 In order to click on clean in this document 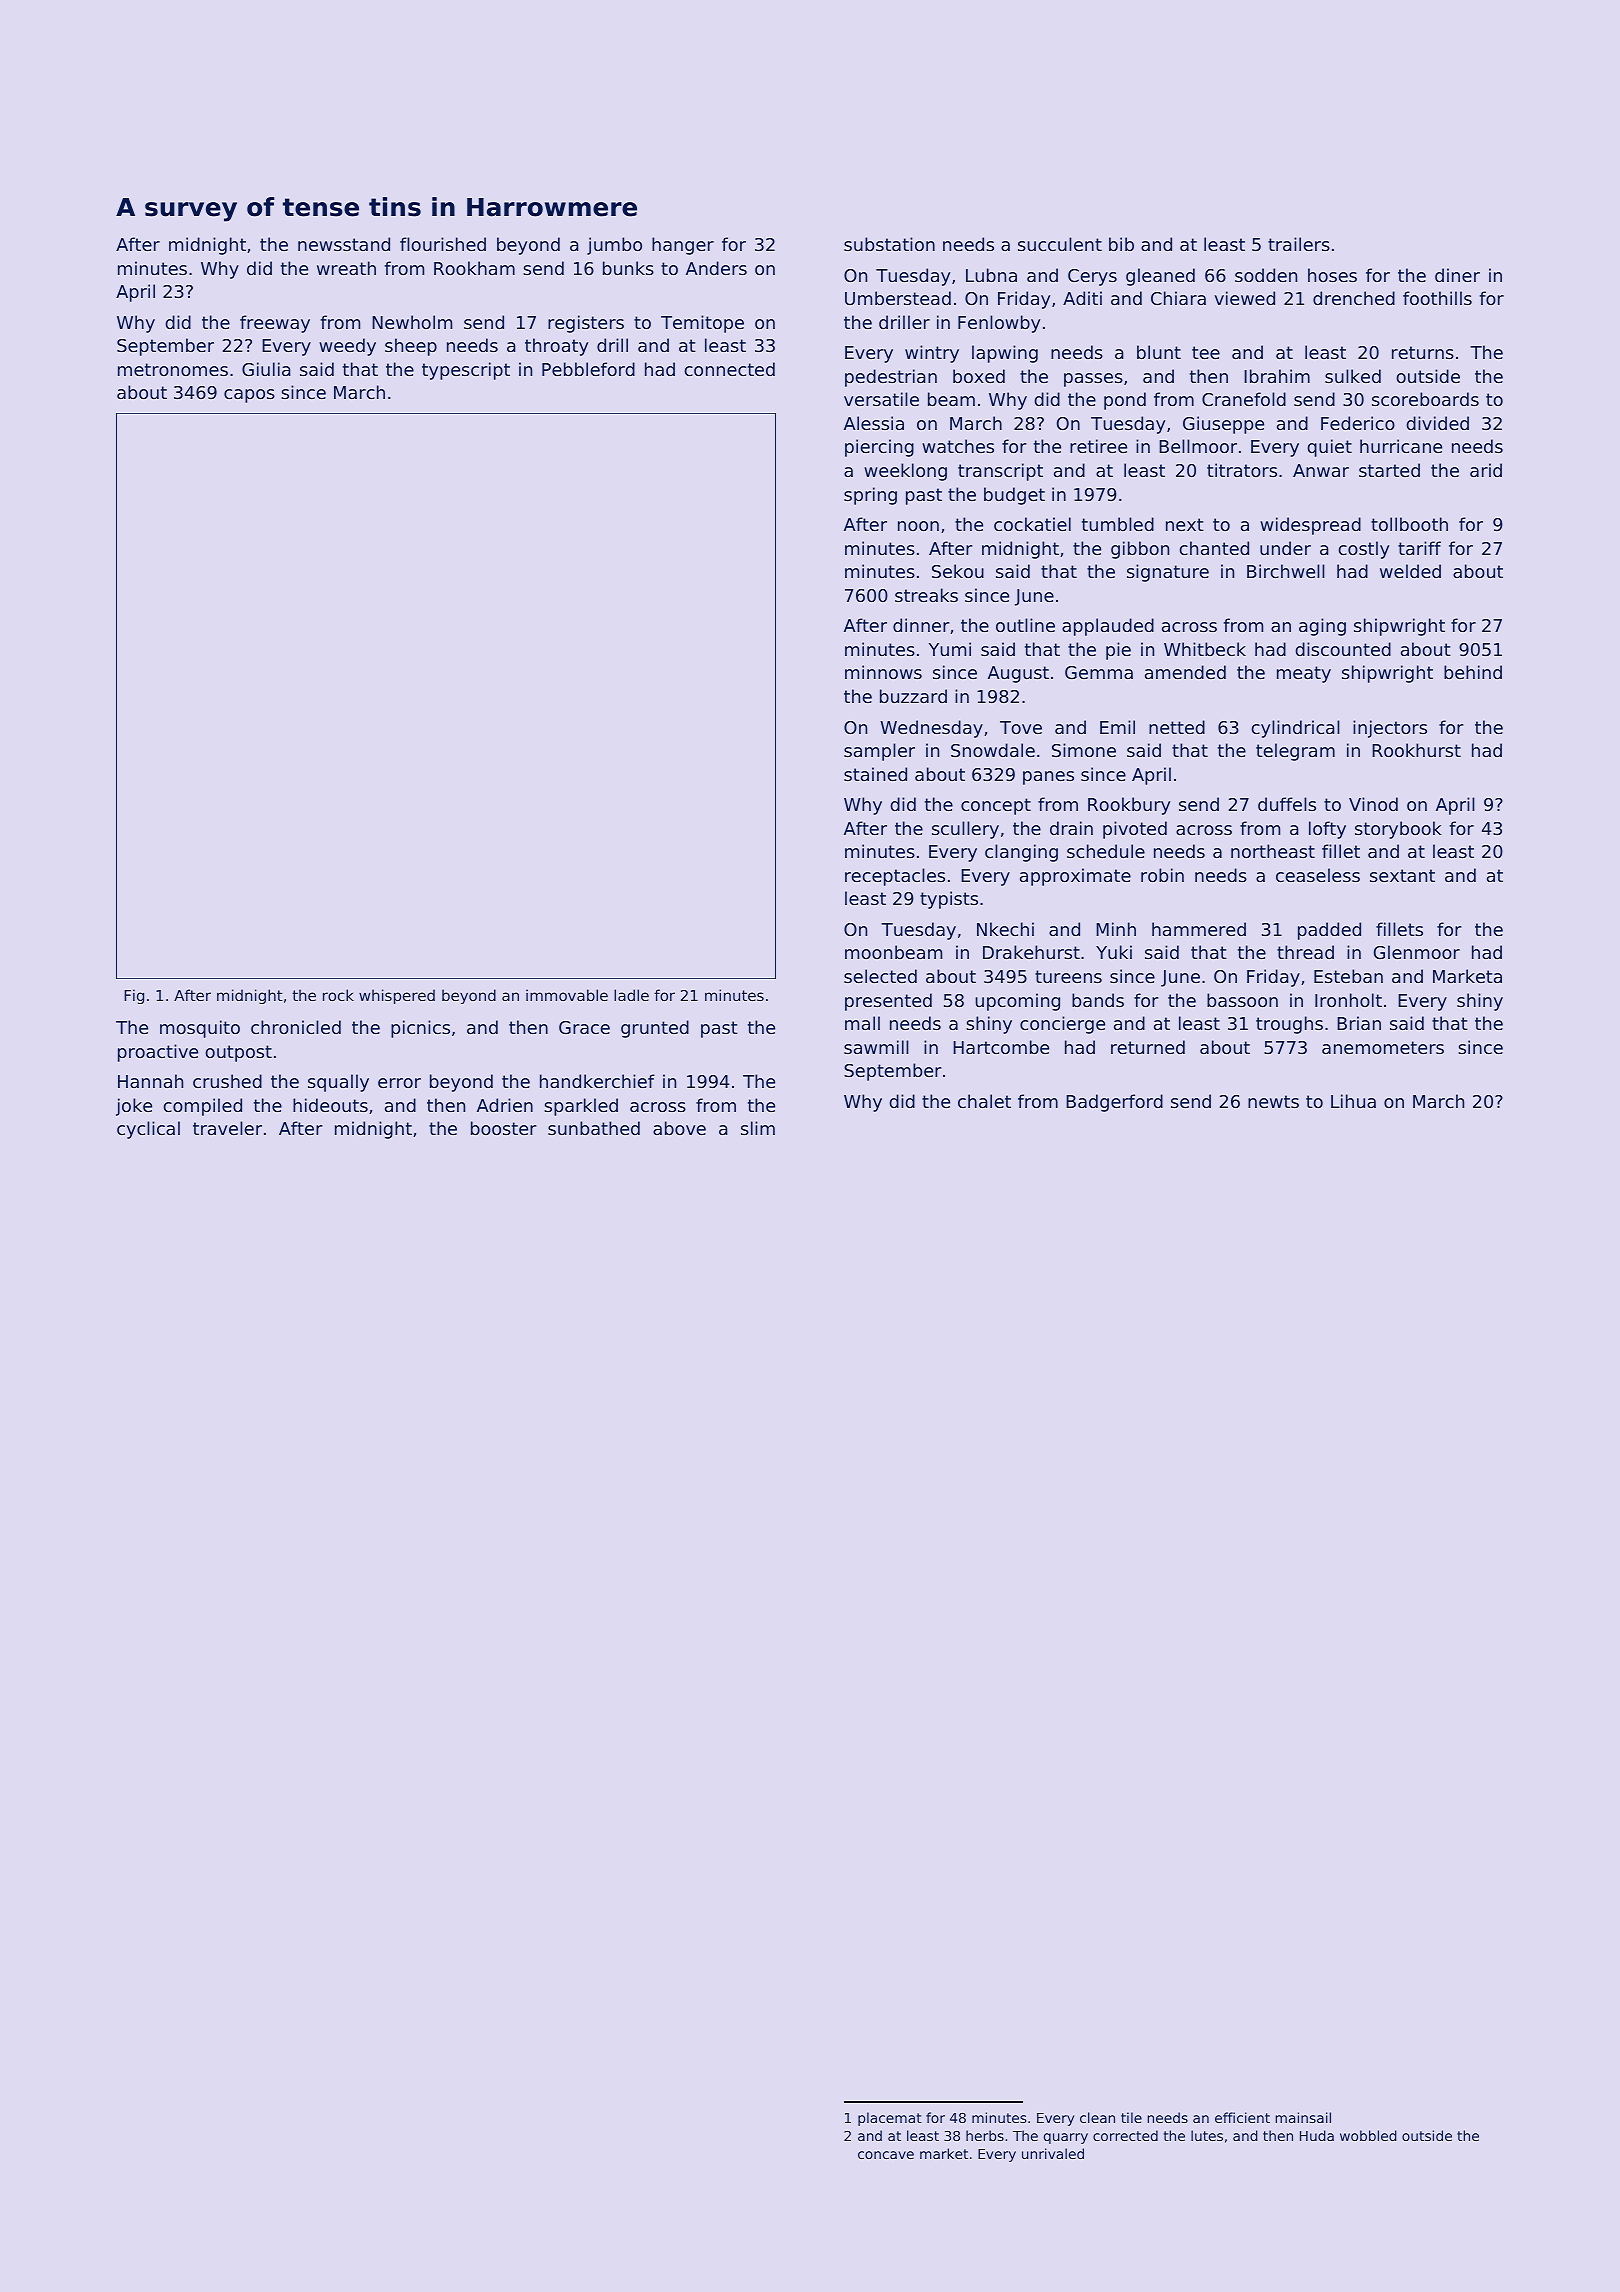, I will do `click(1097, 2117)`.
